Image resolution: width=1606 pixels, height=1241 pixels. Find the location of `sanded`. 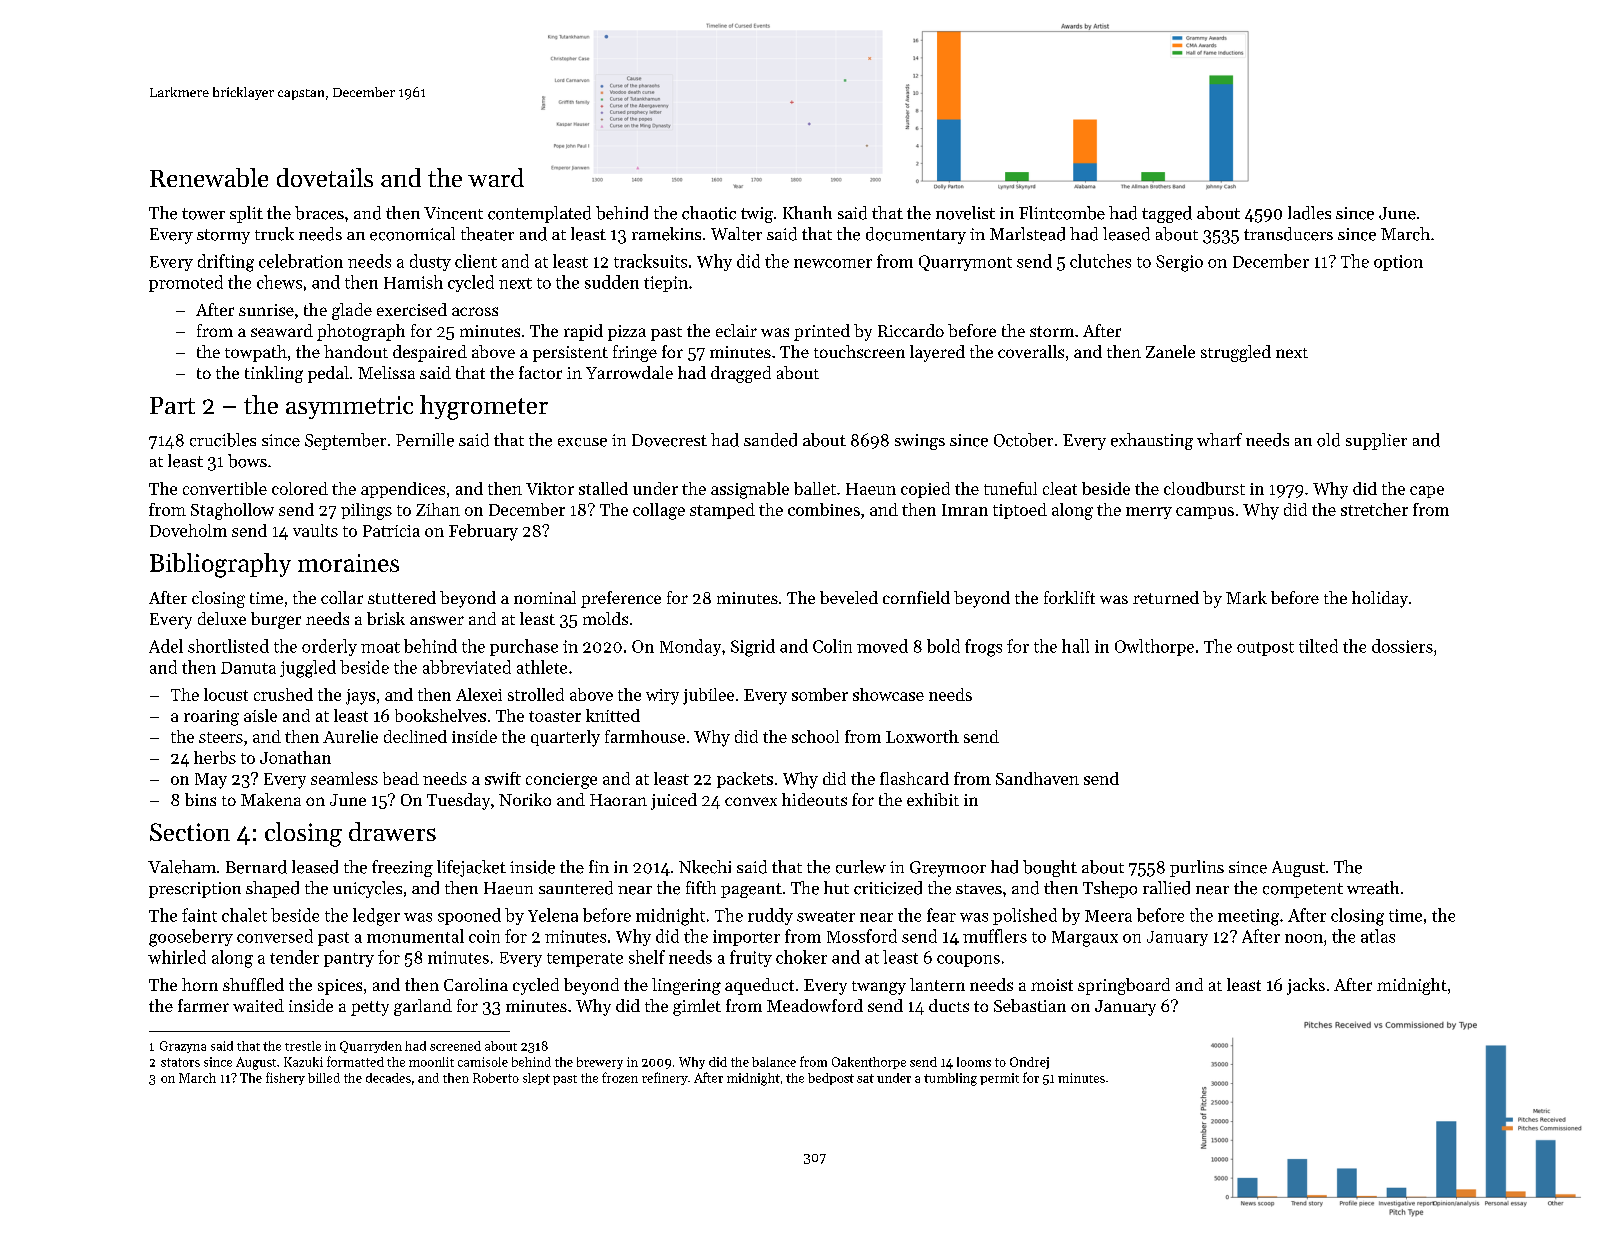

sanded is located at coordinates (770, 440).
